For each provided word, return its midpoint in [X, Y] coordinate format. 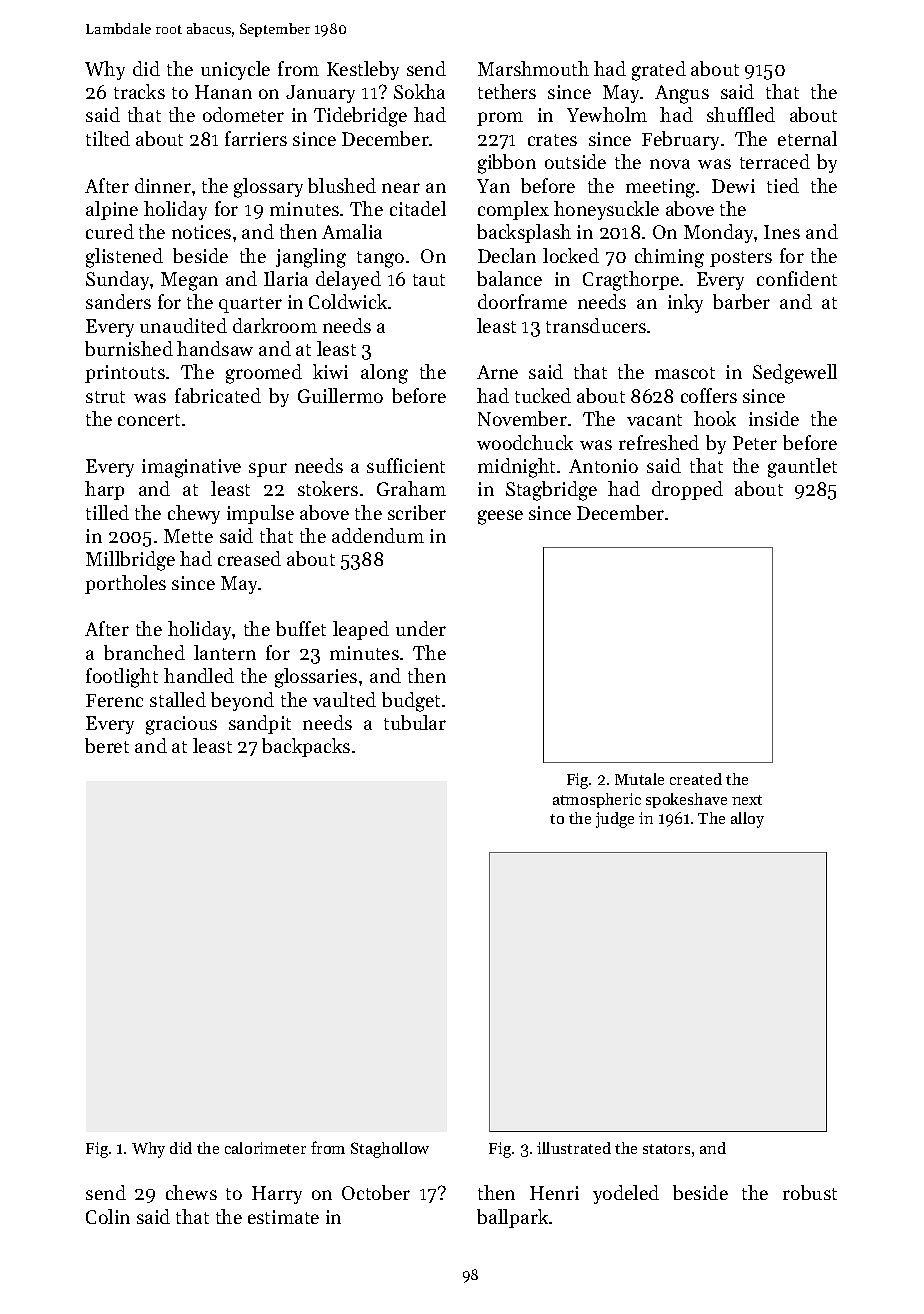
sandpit [260, 724]
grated [659, 71]
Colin [108, 1216]
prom [500, 119]
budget [411, 702]
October [376, 1192]
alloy [747, 820]
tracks [139, 91]
